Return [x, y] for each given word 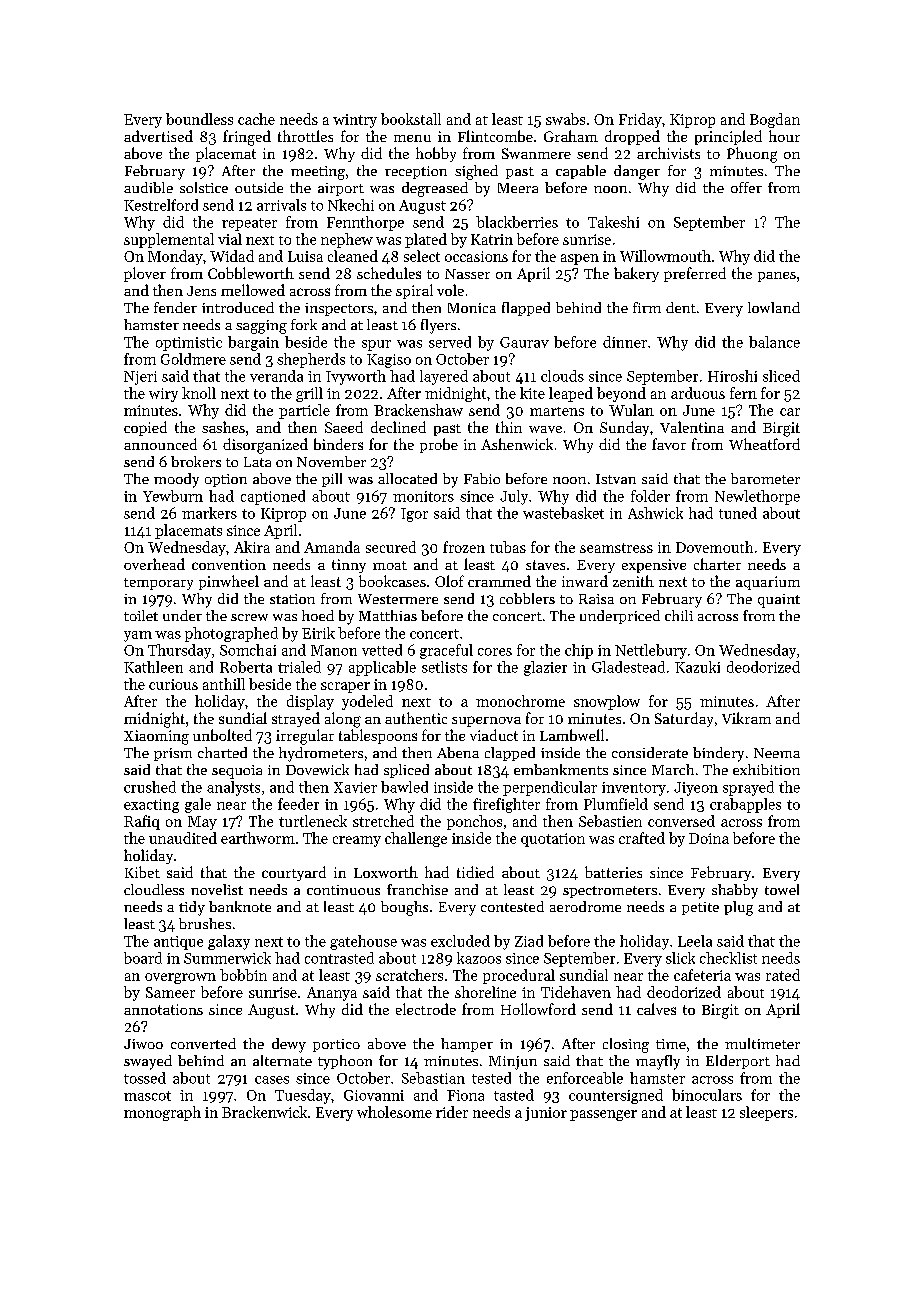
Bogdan [775, 120]
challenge [416, 839]
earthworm [258, 838]
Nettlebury [651, 651]
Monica [472, 308]
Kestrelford [161, 205]
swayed [148, 1062]
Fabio [482, 478]
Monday [175, 257]
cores [495, 652]
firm [647, 307]
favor [669, 444]
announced [160, 444]
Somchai [248, 650]
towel [782, 889]
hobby [436, 154]
